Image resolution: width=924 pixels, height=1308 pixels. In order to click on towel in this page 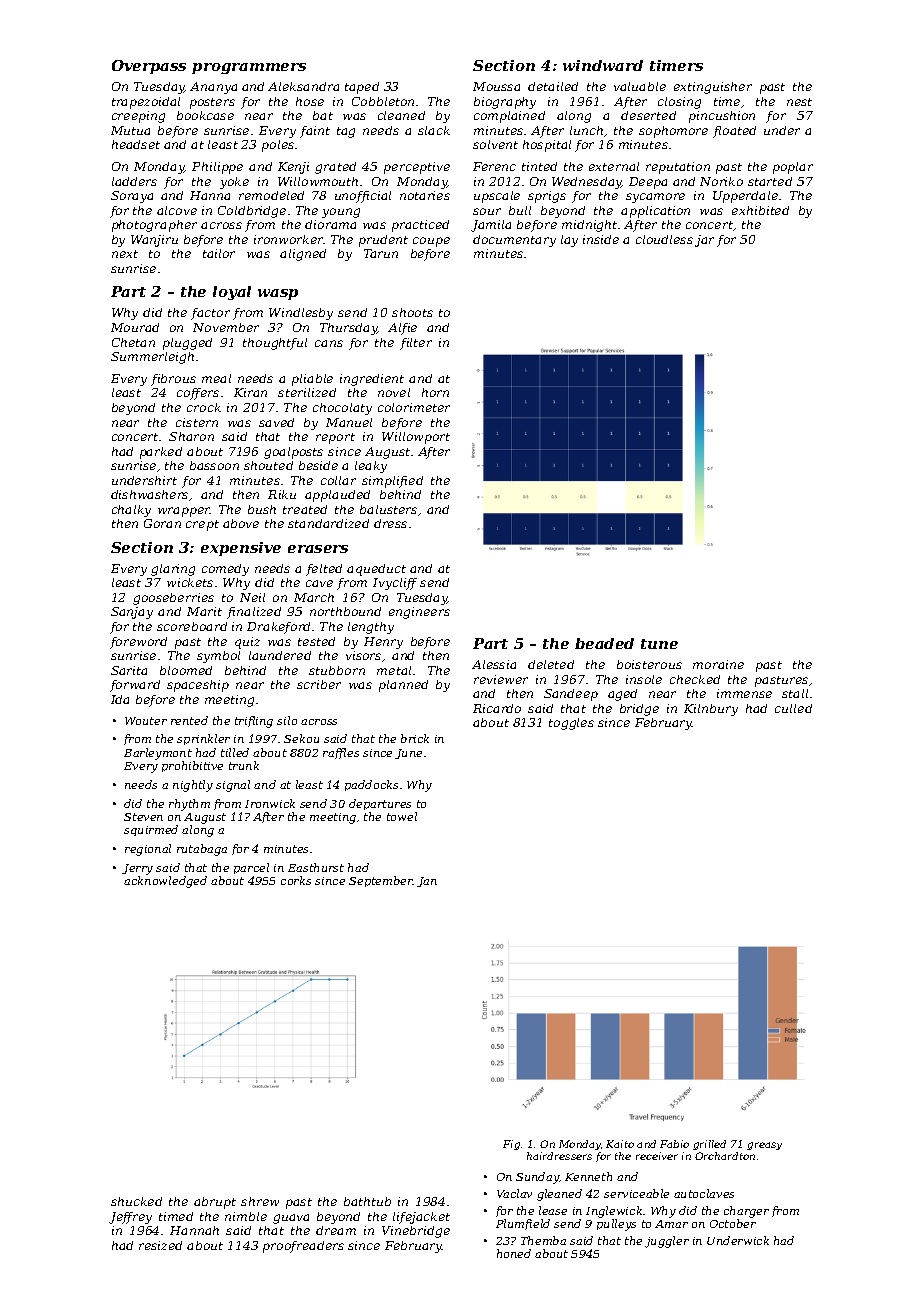, I will do `click(402, 816)`.
